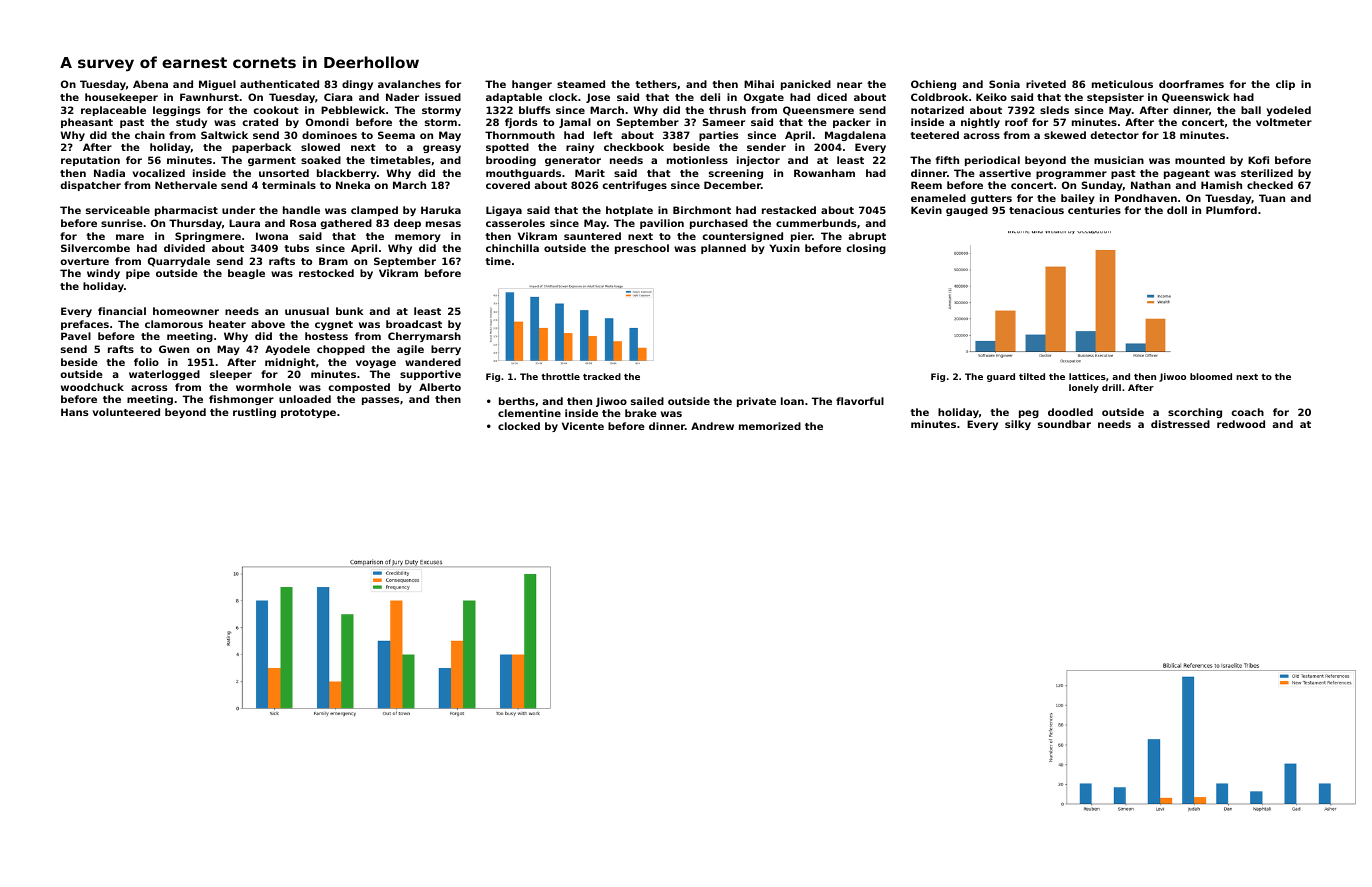  What do you see at coordinates (1211, 376) in the page?
I see `bloomed` at bounding box center [1211, 376].
